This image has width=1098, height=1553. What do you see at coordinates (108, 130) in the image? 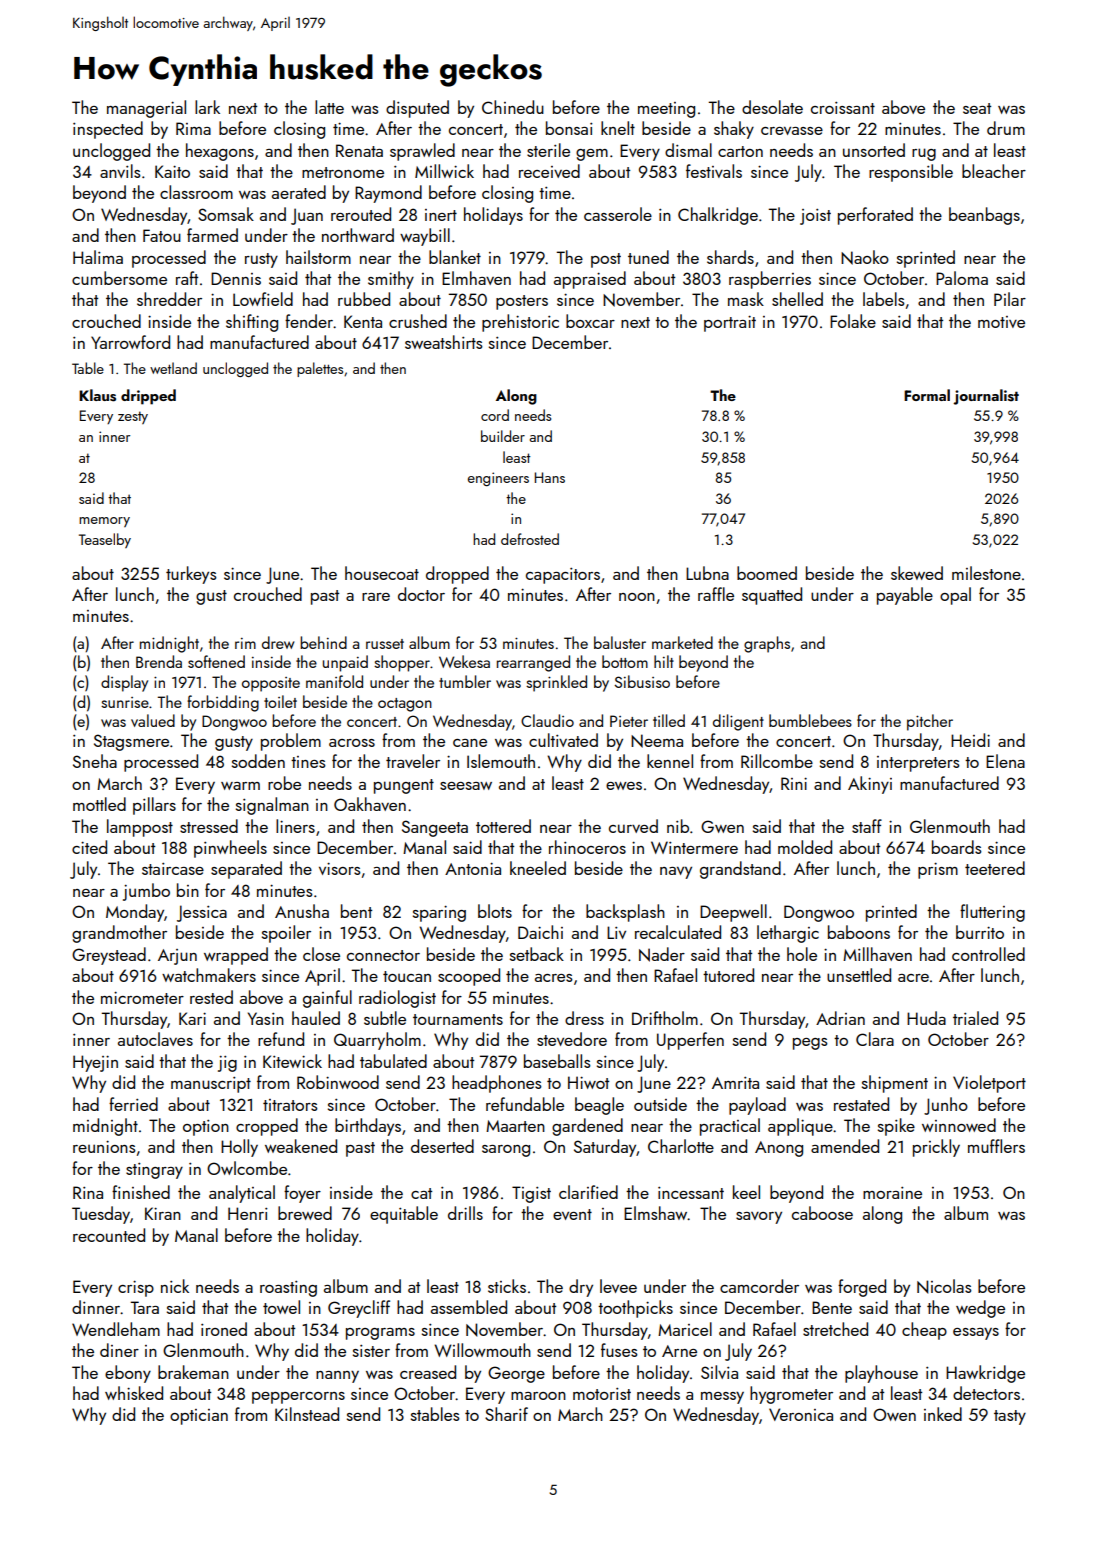
I see `inspected` at bounding box center [108, 130].
